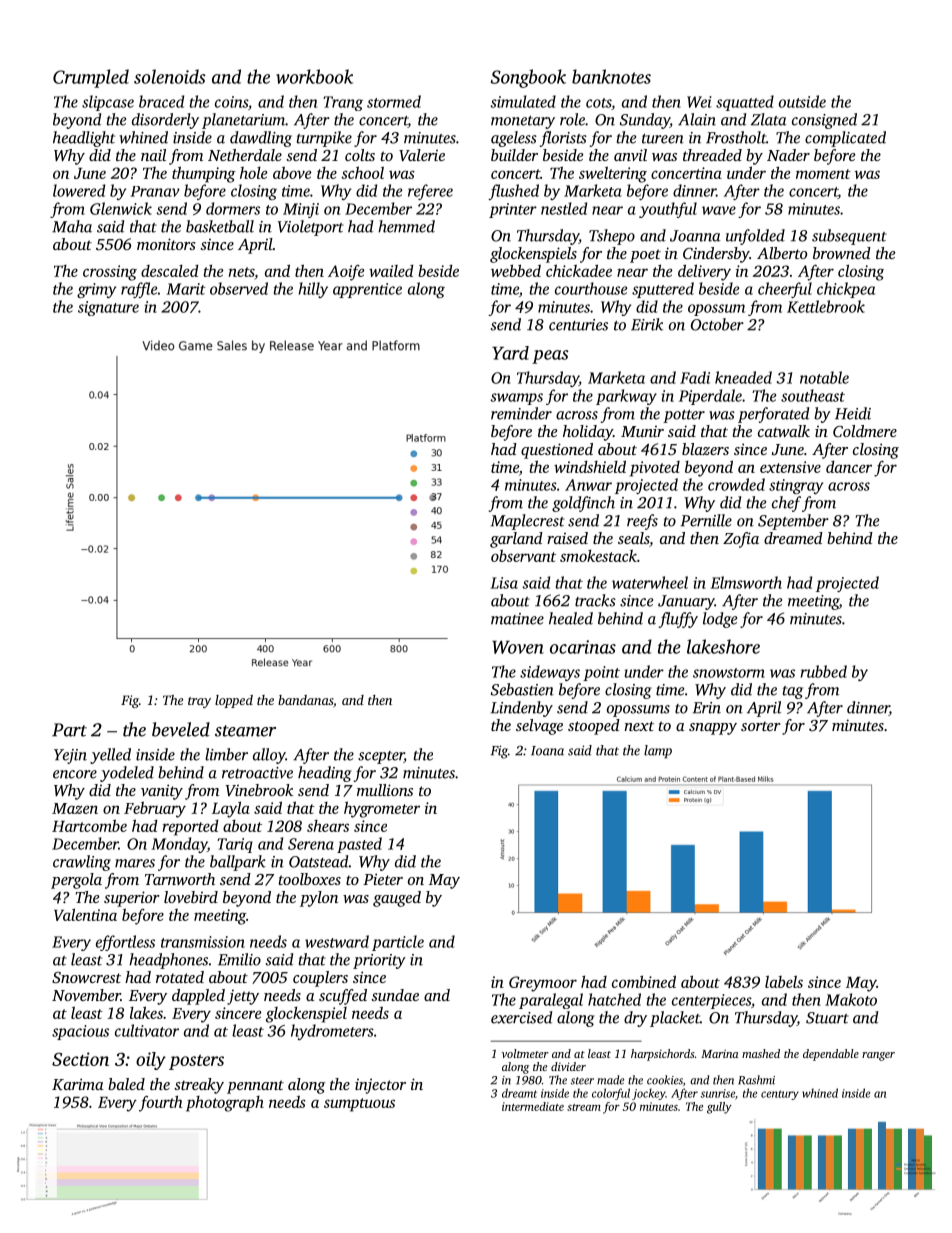  Describe the element at coordinates (658, 752) in the document. I see `lamp` at that location.
